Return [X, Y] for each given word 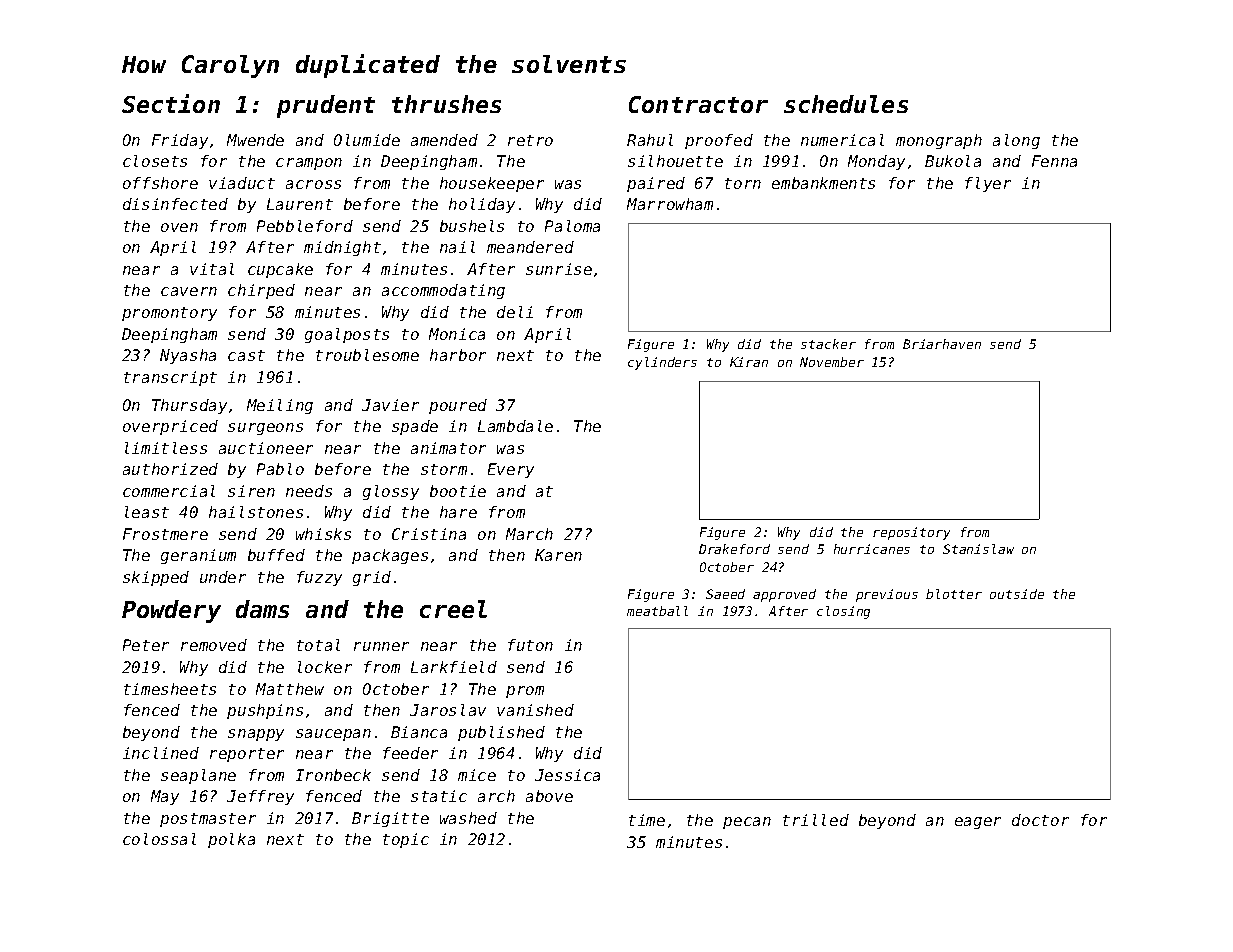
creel [453, 609]
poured [458, 406]
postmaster [208, 820]
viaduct [242, 183]
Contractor [698, 104]
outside [1017, 594]
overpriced [170, 427]
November [832, 362]
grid [372, 578]
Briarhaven [942, 344]
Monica [457, 334]
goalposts [347, 335]
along [1016, 141]
